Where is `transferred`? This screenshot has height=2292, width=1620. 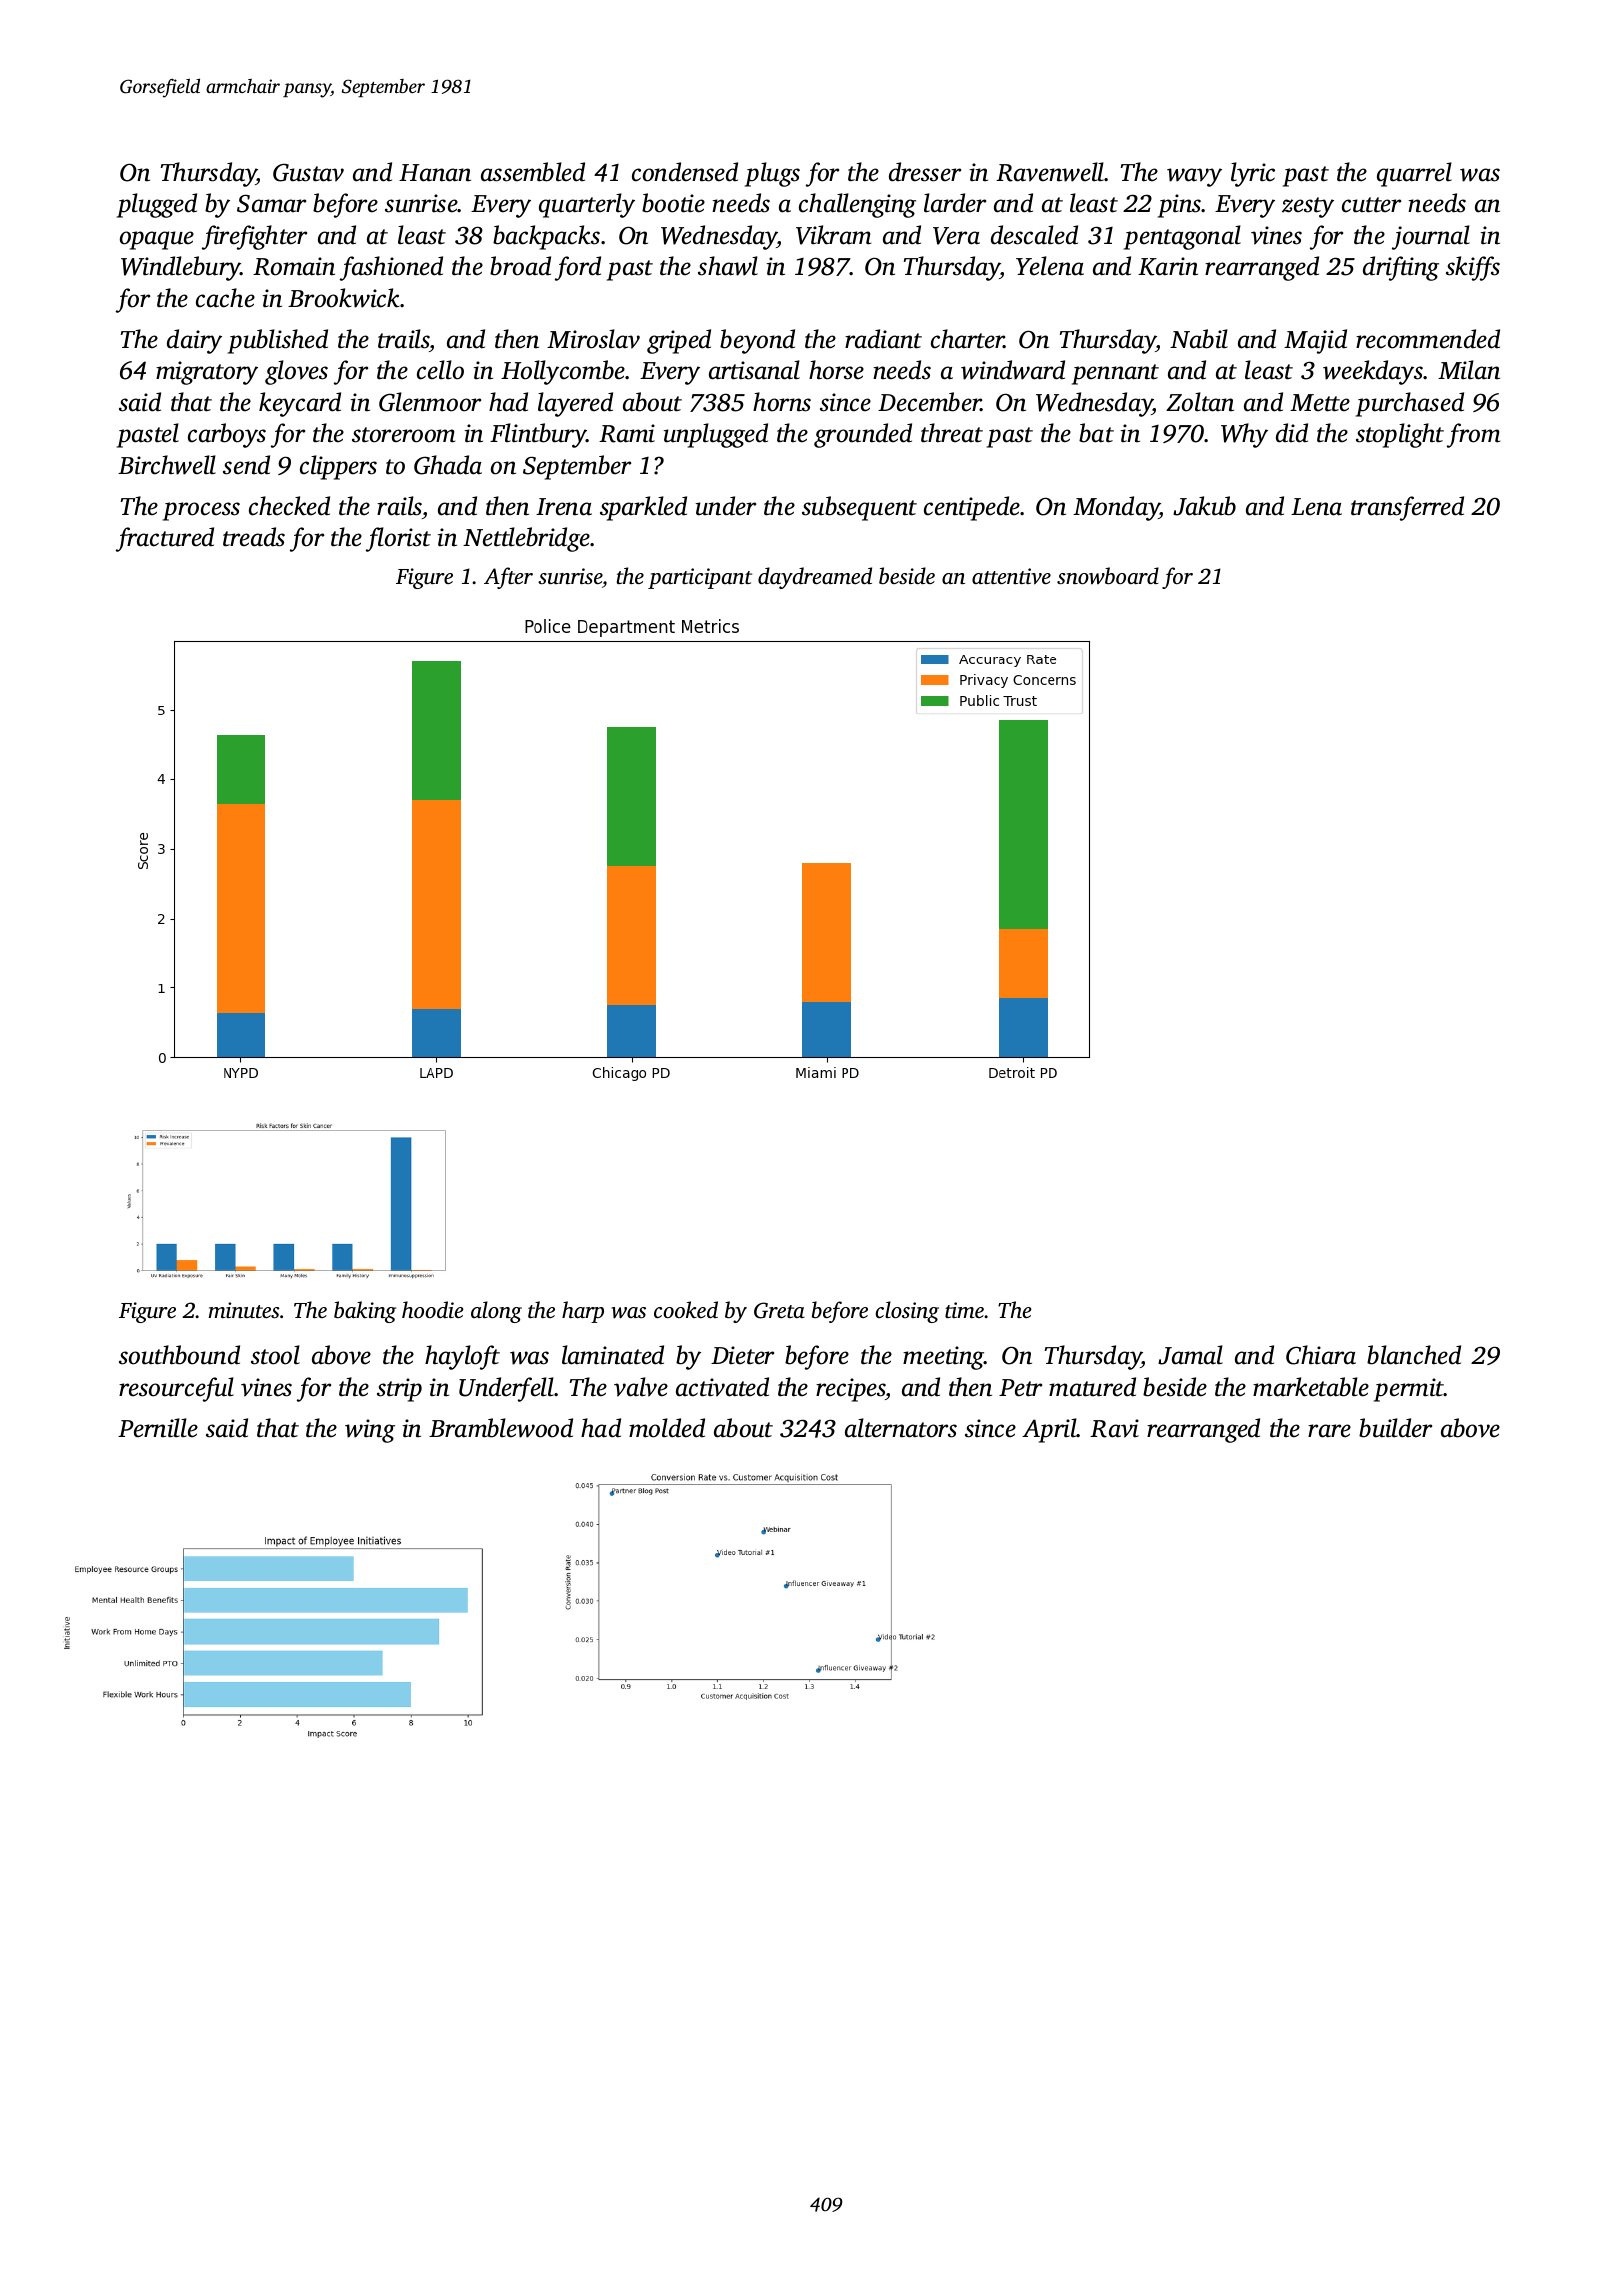 transferred is located at coordinates (1407, 508).
